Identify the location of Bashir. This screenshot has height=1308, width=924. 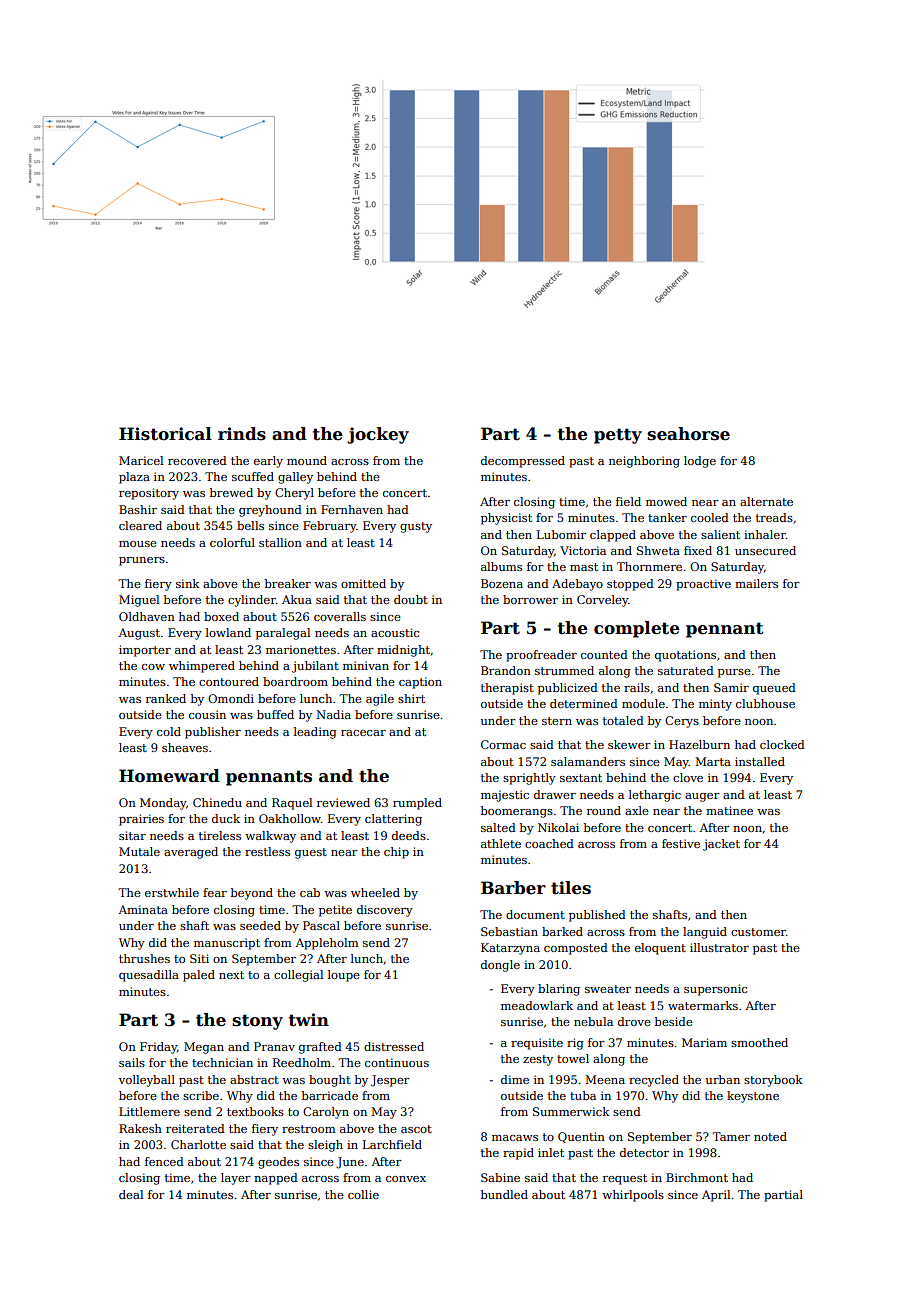
(138, 509).
